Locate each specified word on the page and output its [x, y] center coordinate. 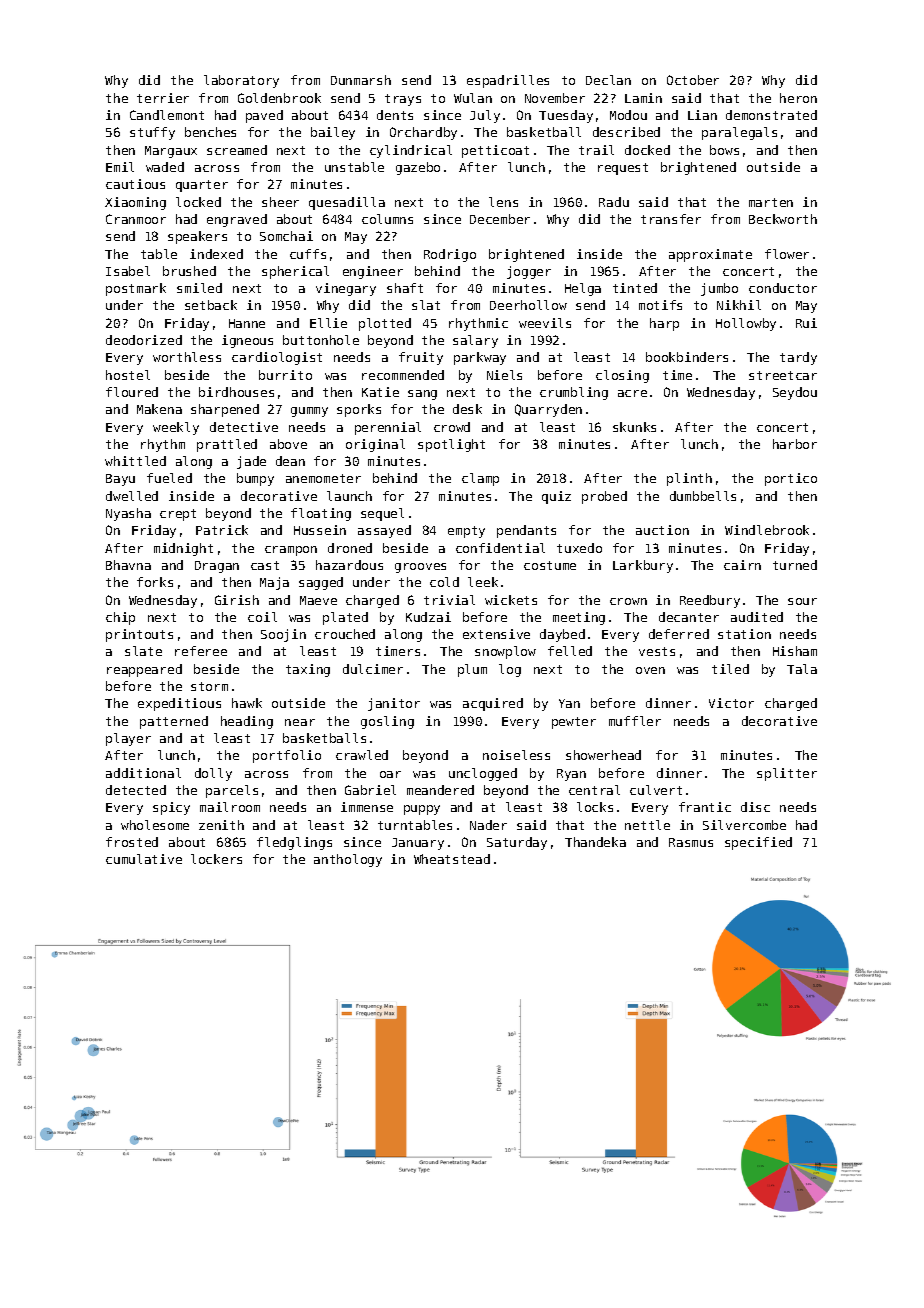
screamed [237, 150]
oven [650, 670]
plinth [689, 479]
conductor [783, 288]
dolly [213, 774]
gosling [387, 722]
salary [475, 341]
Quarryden [548, 410]
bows [724, 150]
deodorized [144, 340]
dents [395, 115]
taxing [308, 670]
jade [251, 462]
